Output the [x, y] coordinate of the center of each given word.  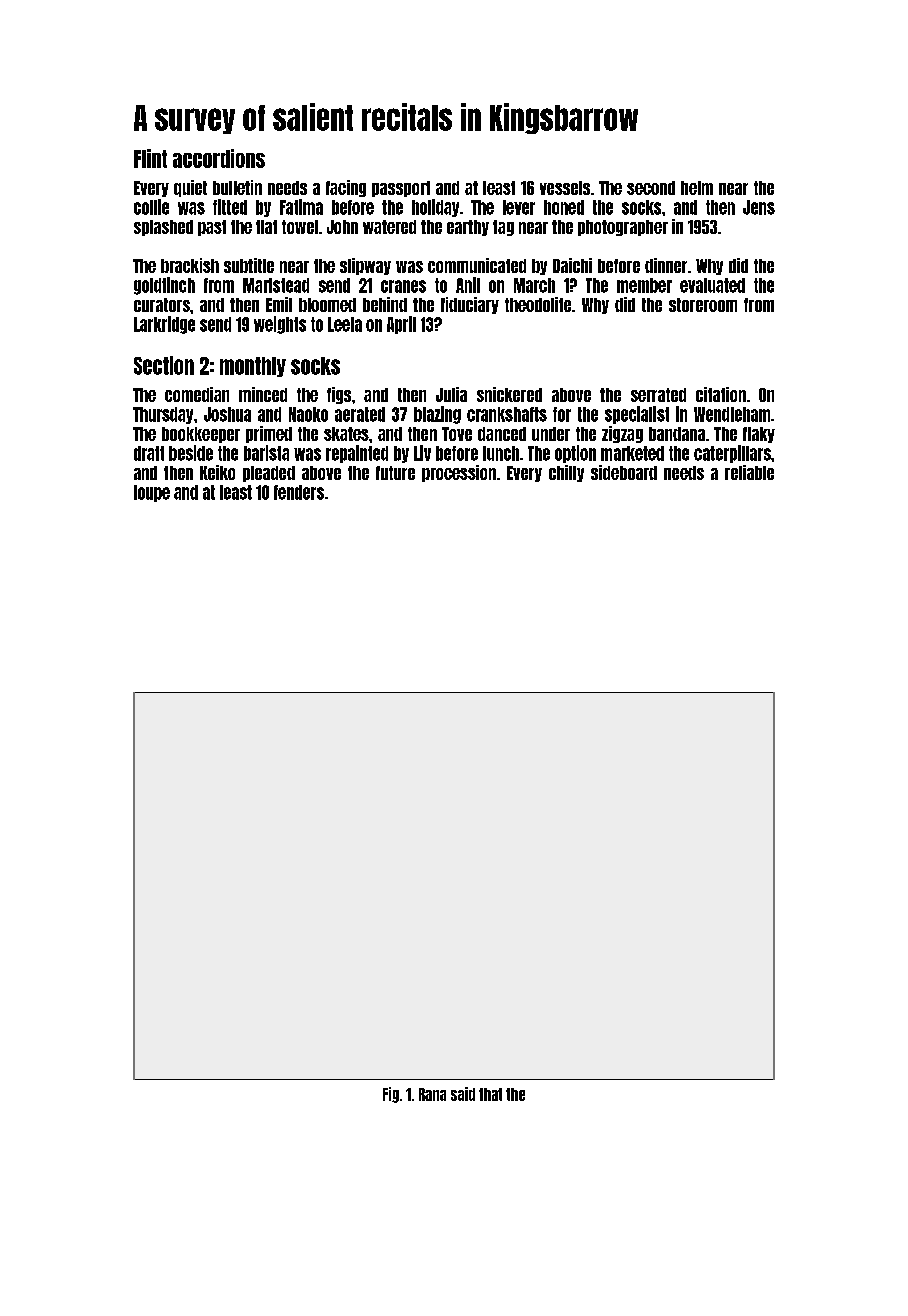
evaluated [712, 285]
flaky [759, 435]
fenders [299, 492]
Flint [150, 158]
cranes [403, 286]
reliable [749, 472]
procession [459, 473]
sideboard [624, 472]
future [395, 473]
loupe [152, 493]
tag [503, 228]
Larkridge [164, 325]
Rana [432, 1094]
